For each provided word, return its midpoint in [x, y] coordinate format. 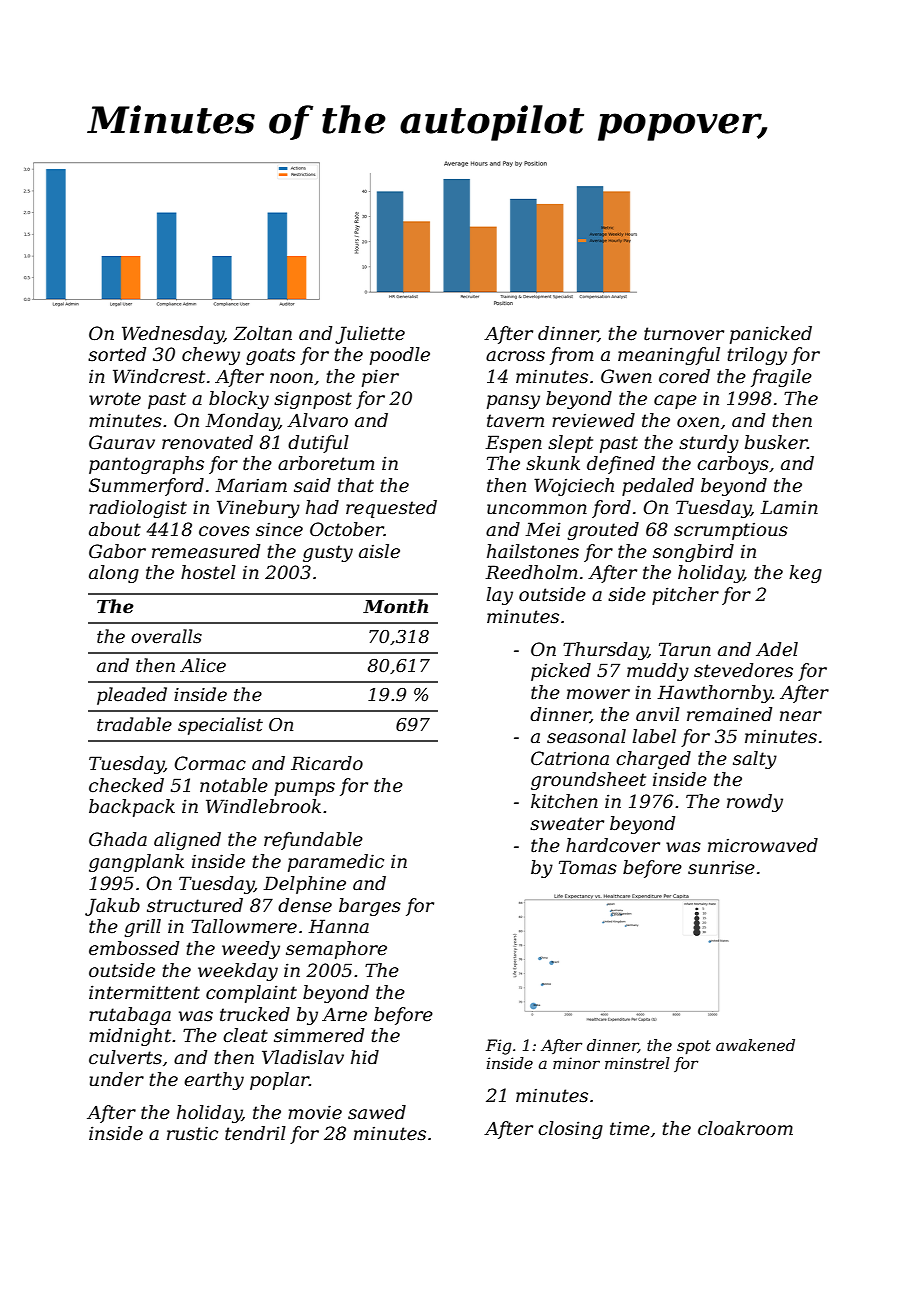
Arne [344, 1014]
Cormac [210, 763]
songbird [693, 553]
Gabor [117, 551]
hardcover [613, 845]
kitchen [564, 801]
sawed [377, 1112]
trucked [255, 1014]
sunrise [721, 867]
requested [391, 509]
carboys [733, 465]
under [117, 1079]
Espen [513, 444]
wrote [115, 399]
